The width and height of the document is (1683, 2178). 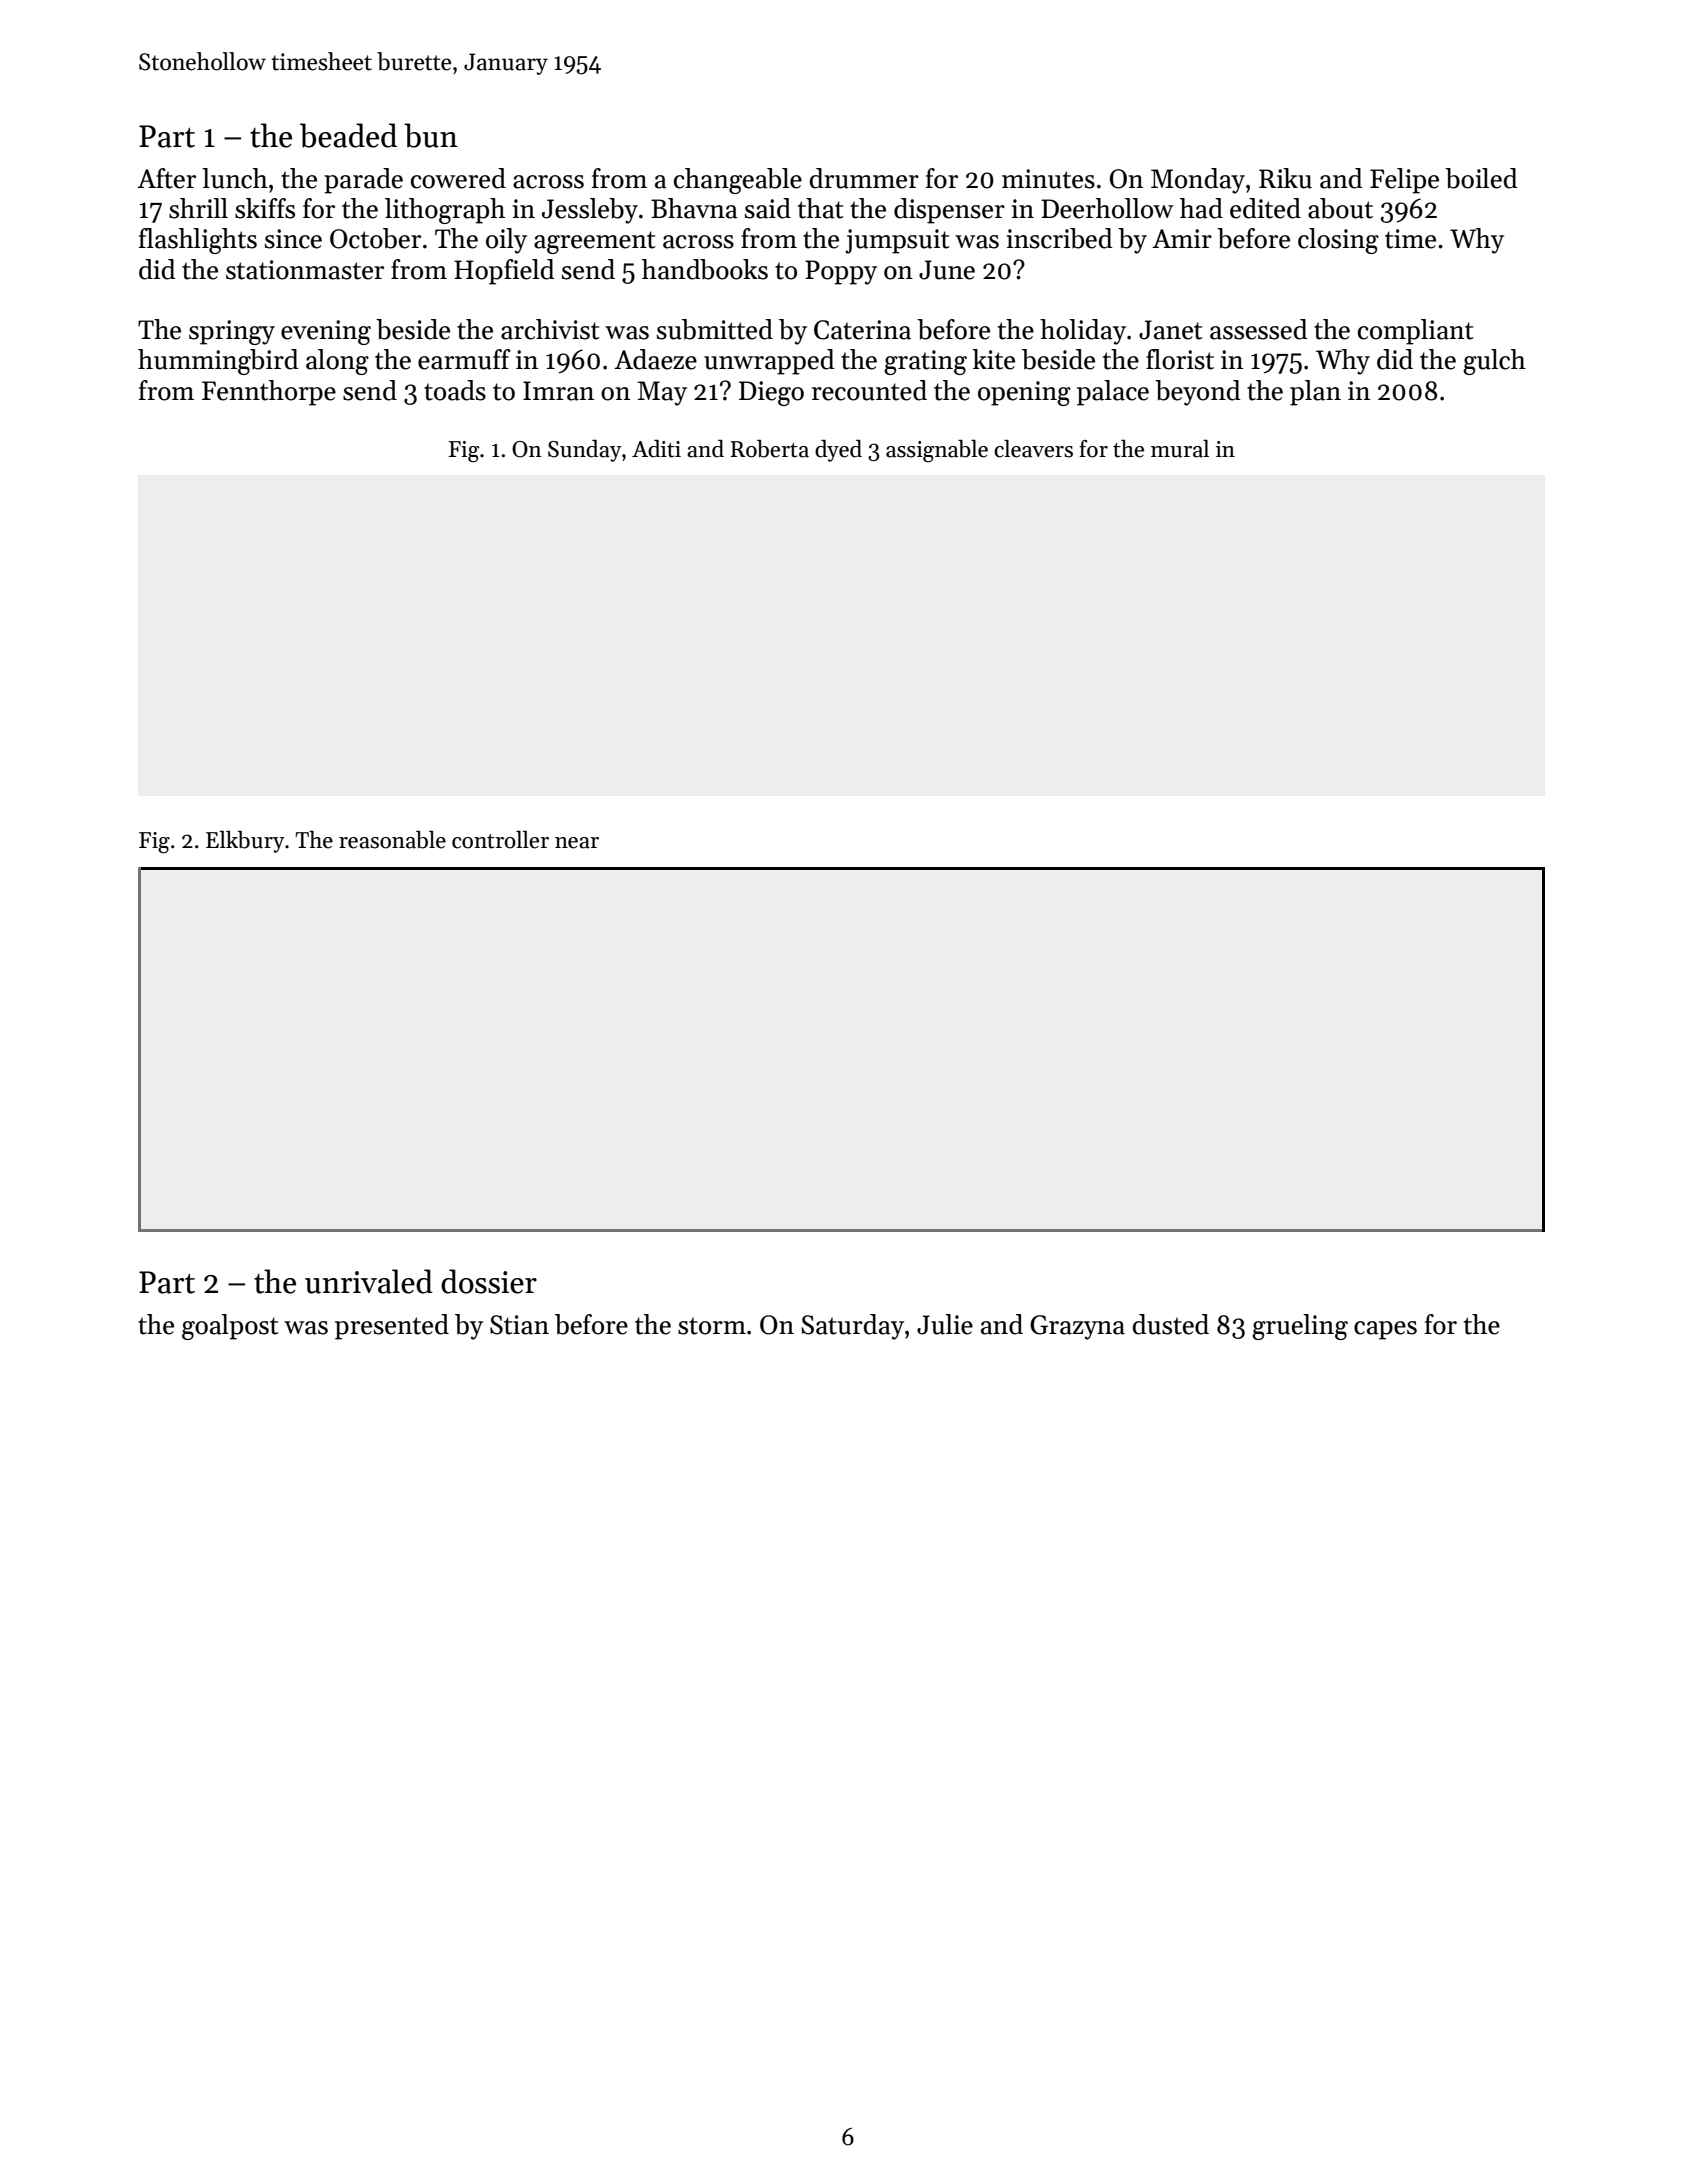 What do you see at coordinates (1300, 1327) in the document?
I see `grueling` at bounding box center [1300, 1327].
